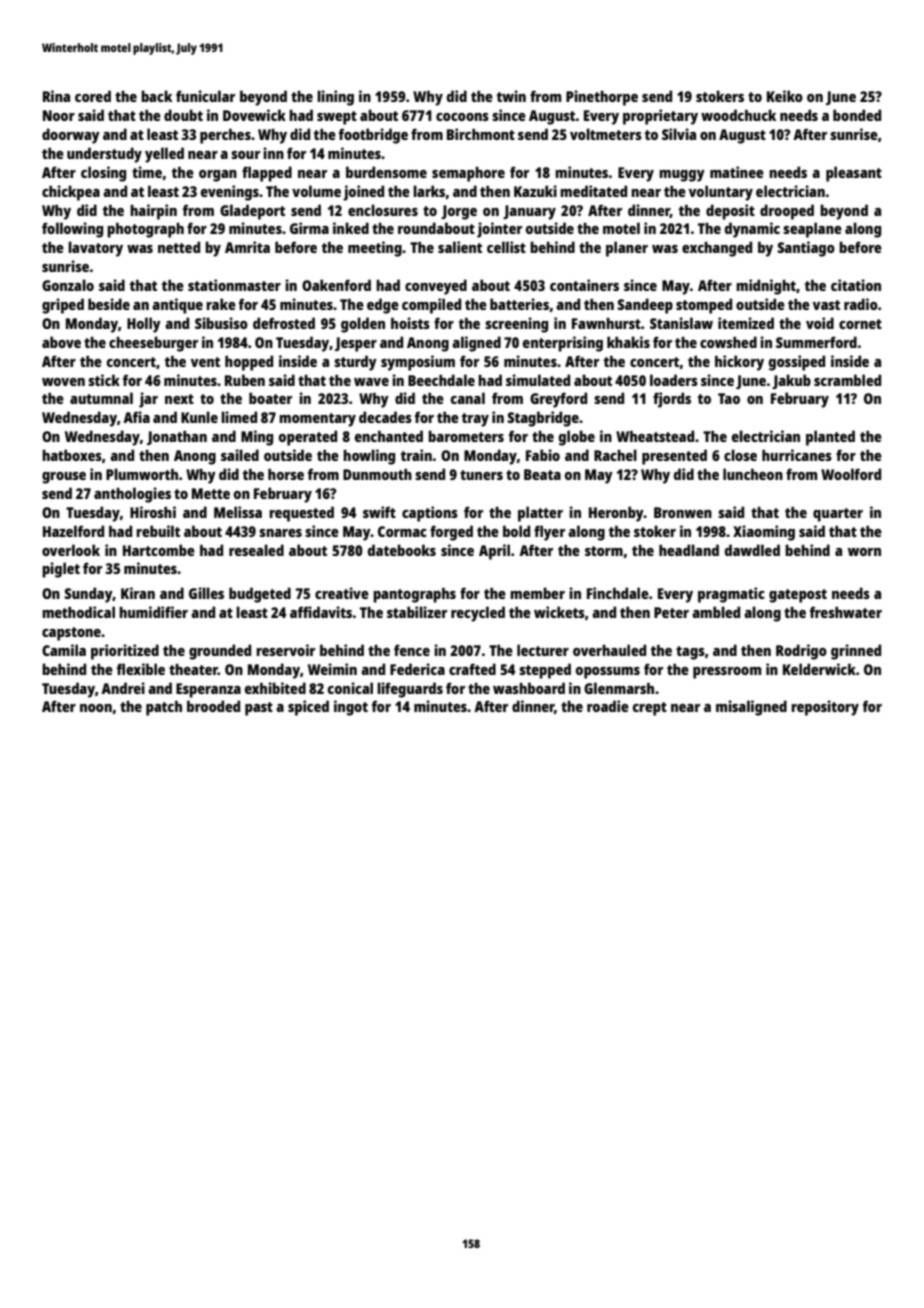 The width and height of the screenshot is (924, 1308). I want to click on bonded, so click(857, 115).
